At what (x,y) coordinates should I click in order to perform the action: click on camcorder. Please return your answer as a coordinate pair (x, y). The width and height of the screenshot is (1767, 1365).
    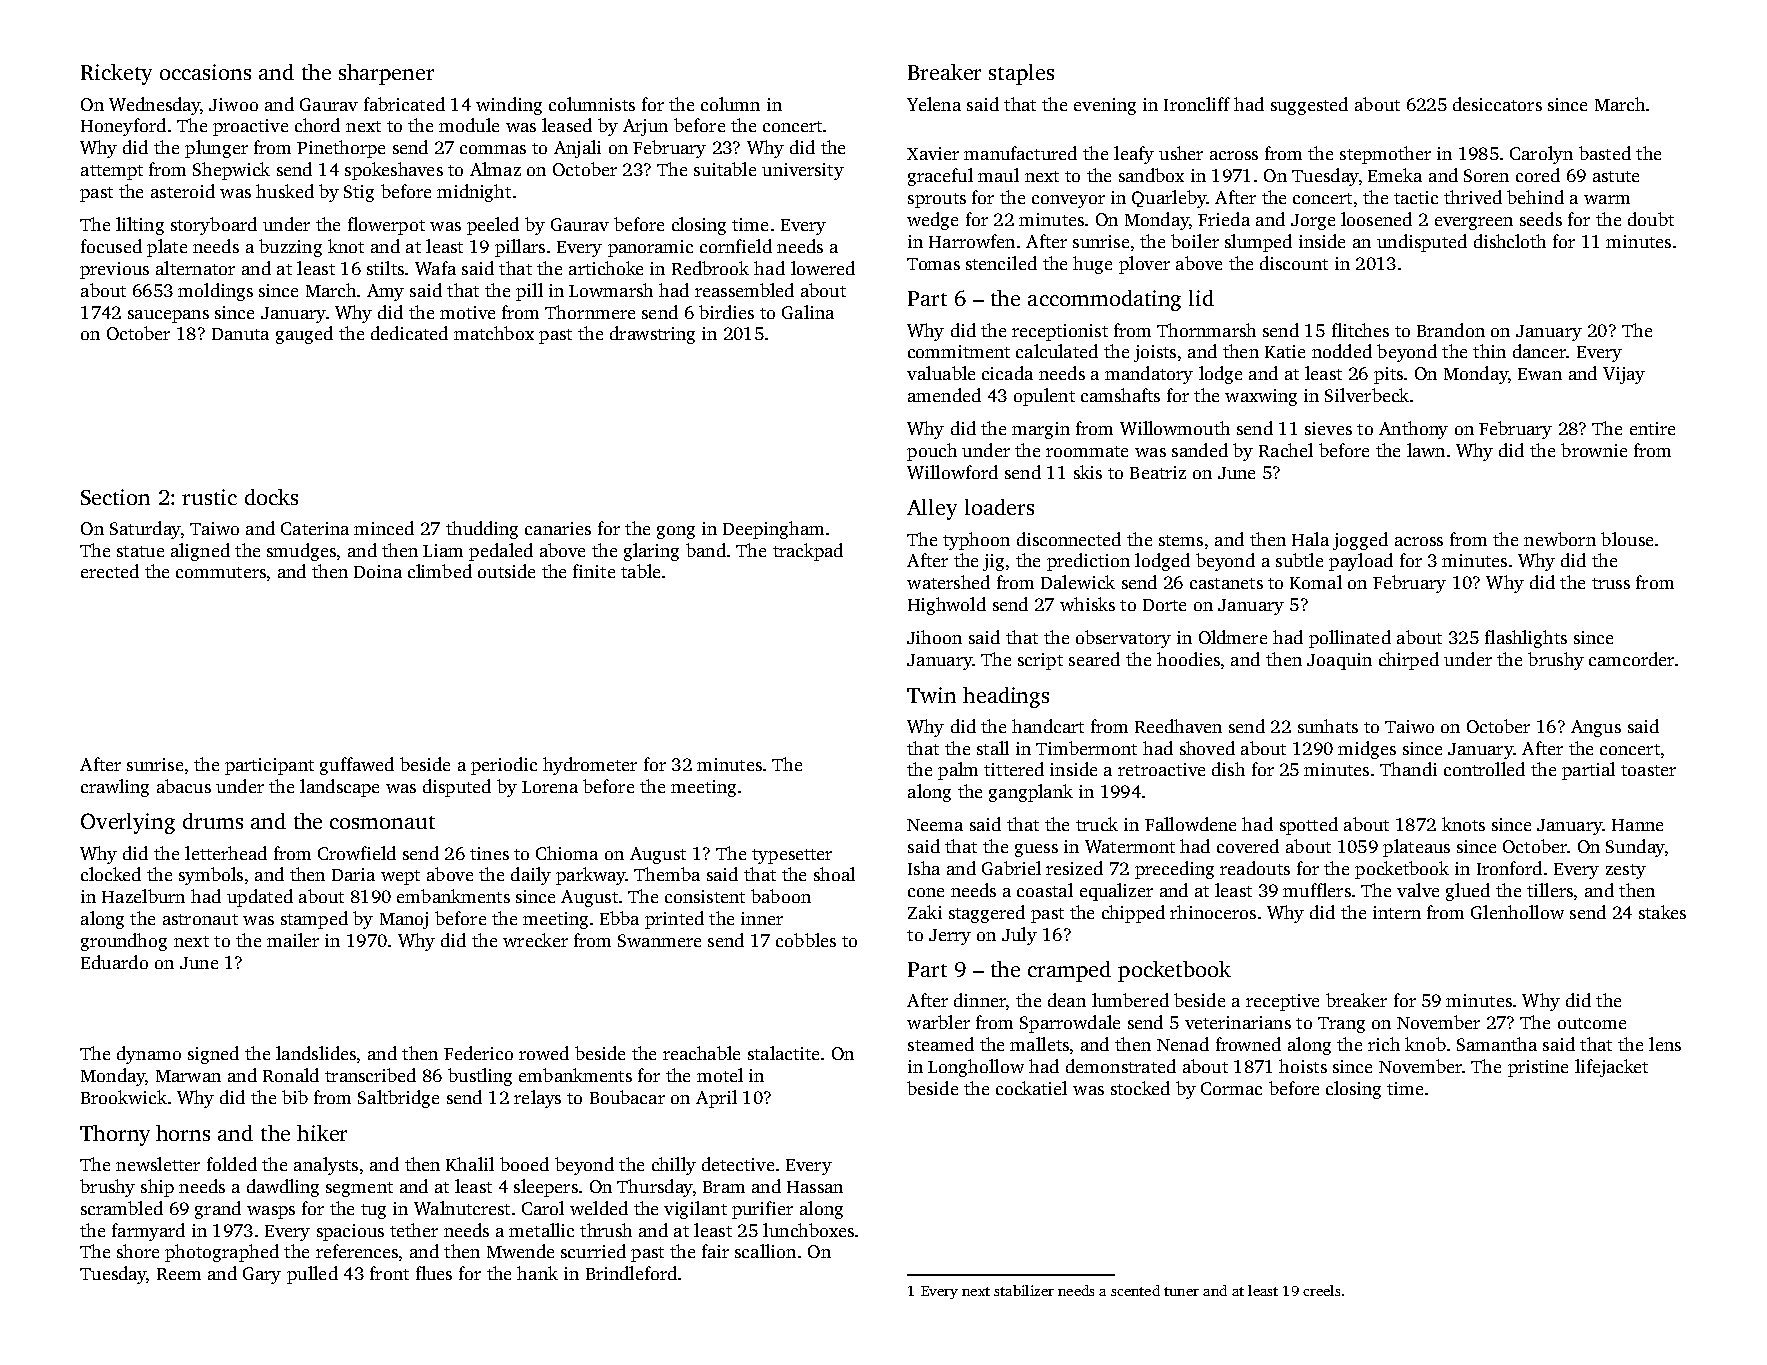
    Looking at the image, I should click on (1631, 659).
